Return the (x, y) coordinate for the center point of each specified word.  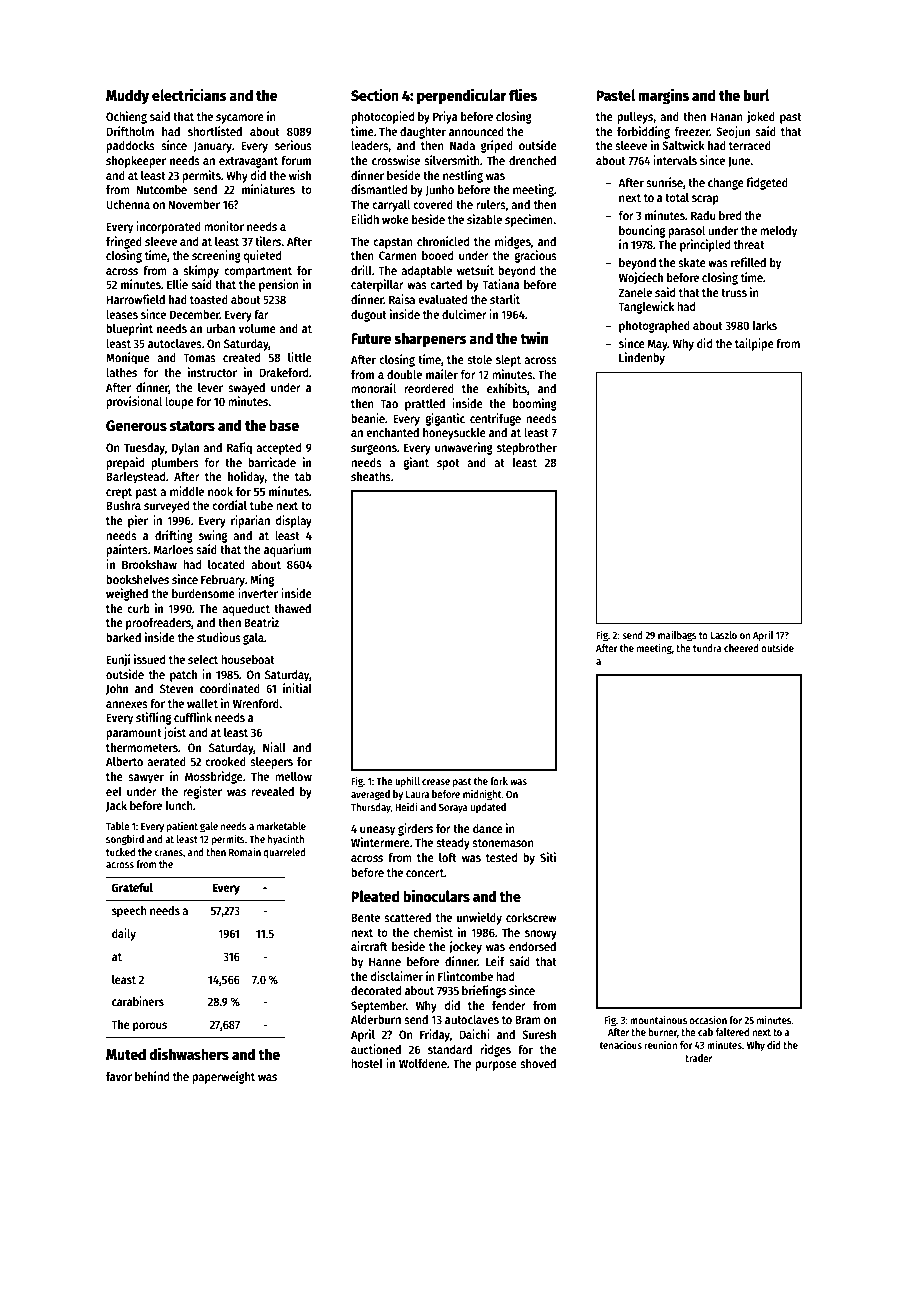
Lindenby (642, 358)
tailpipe (754, 344)
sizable (484, 219)
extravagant (248, 162)
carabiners (138, 1001)
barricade (272, 462)
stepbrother (527, 449)
